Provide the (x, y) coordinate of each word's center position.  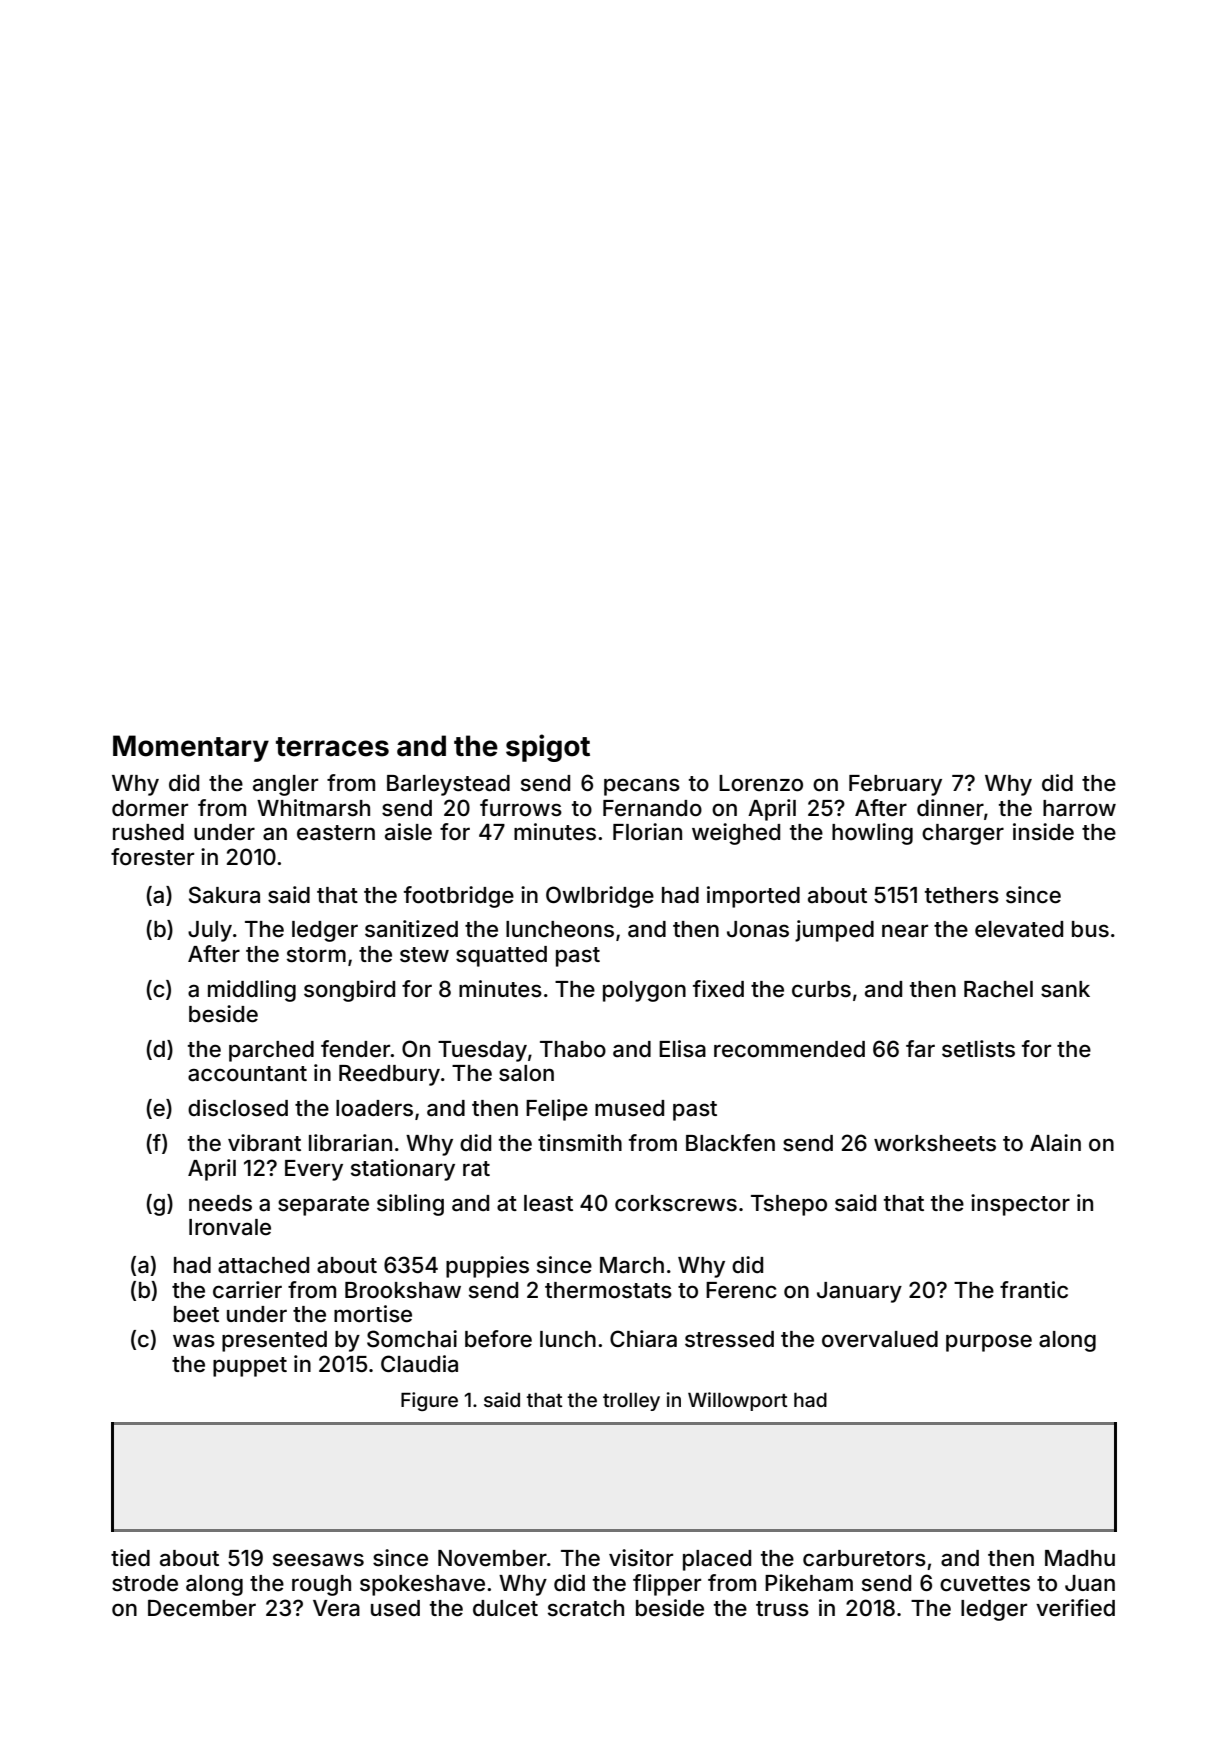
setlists (978, 1049)
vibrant (264, 1142)
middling (252, 991)
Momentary (191, 748)
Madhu (1080, 1558)
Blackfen (730, 1143)
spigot (548, 748)
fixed (718, 989)
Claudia (419, 1363)
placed (717, 1560)
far (920, 1048)
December (202, 1608)
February (895, 785)
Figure (429, 1401)
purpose (989, 1343)
